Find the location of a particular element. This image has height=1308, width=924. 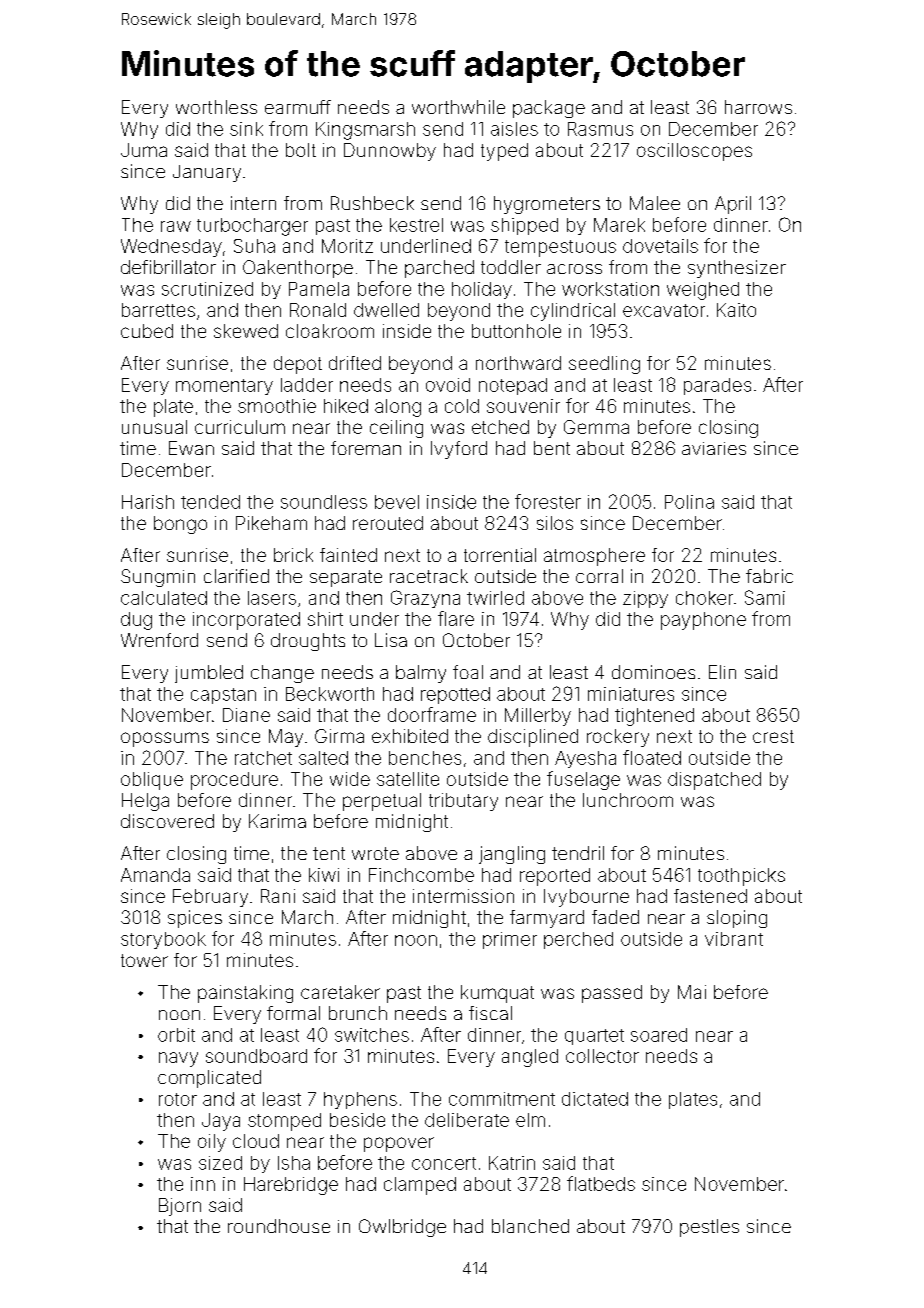

dwelled is located at coordinates (386, 310).
